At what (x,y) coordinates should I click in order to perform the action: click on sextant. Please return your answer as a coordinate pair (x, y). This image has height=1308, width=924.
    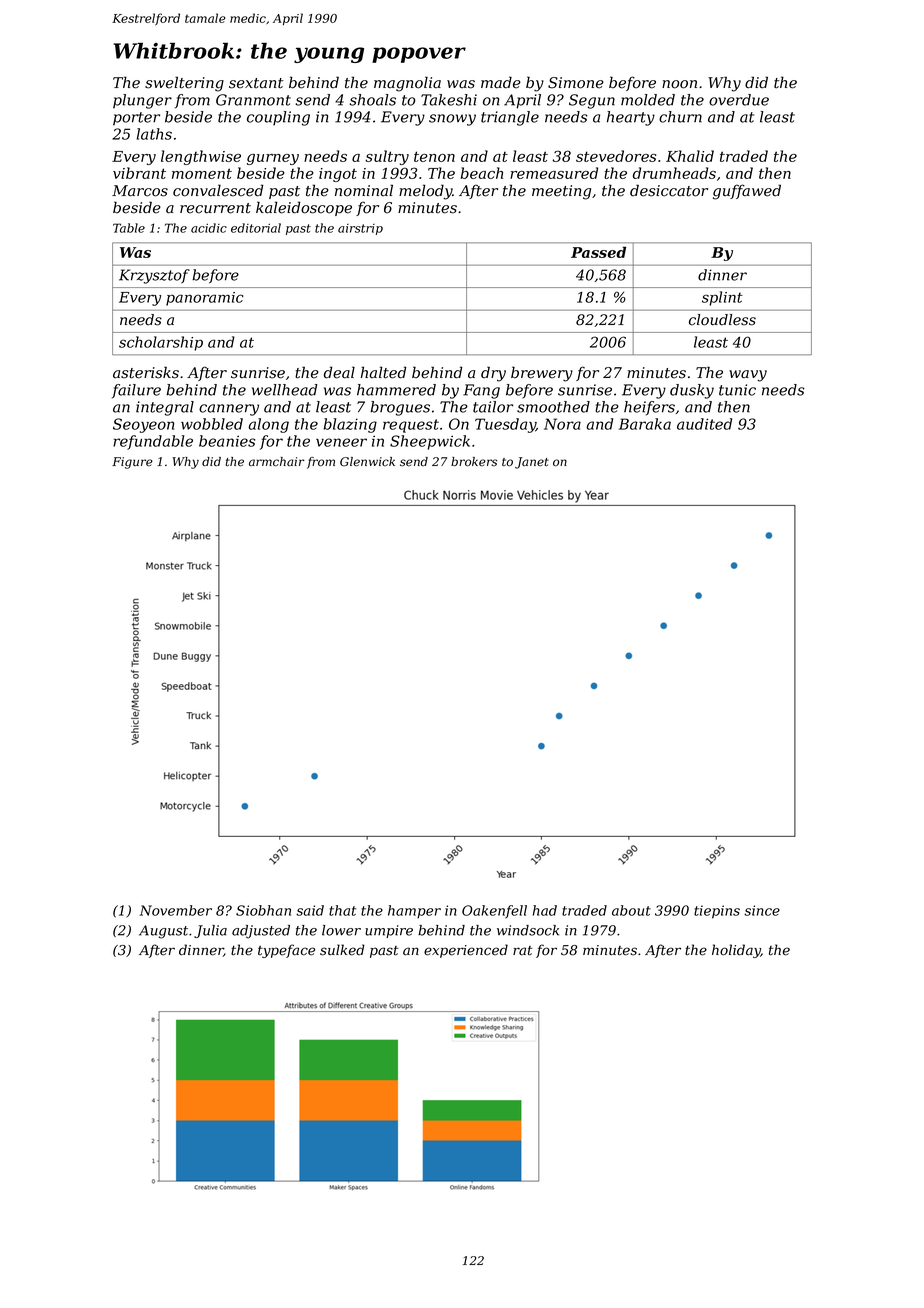
    Looking at the image, I should click on (256, 83).
